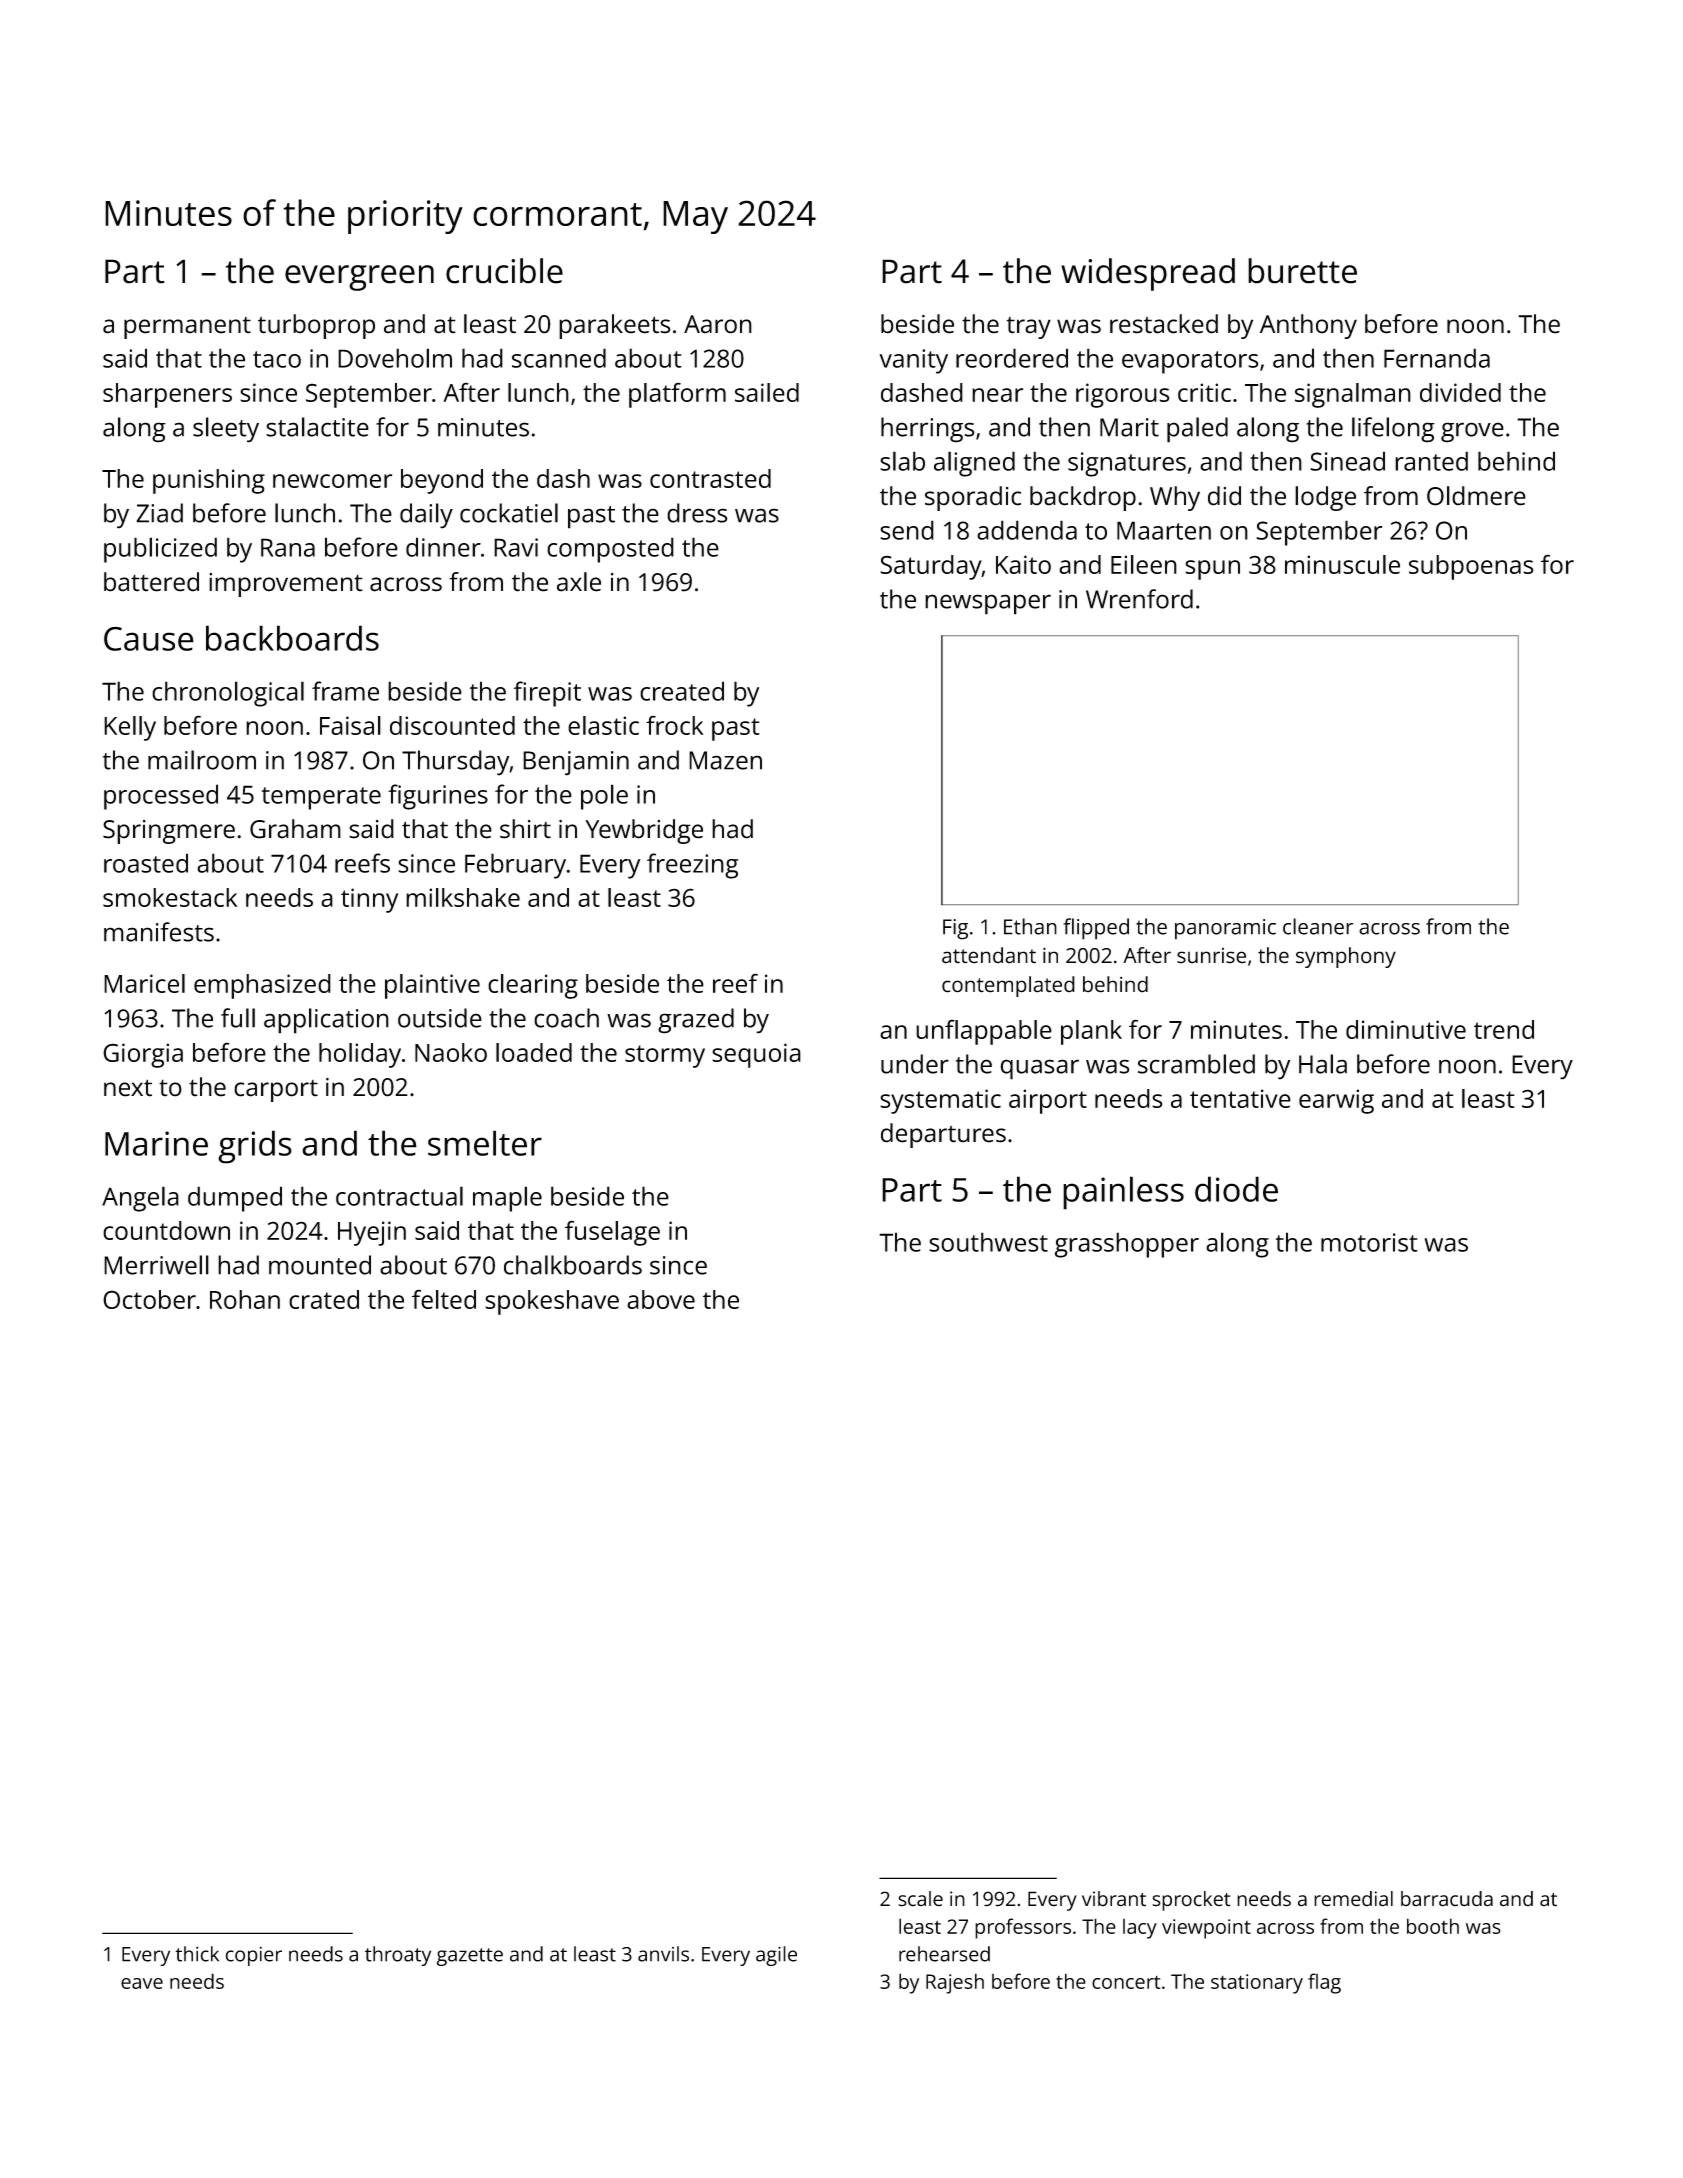  What do you see at coordinates (156, 1265) in the image?
I see `Merriwell` at bounding box center [156, 1265].
